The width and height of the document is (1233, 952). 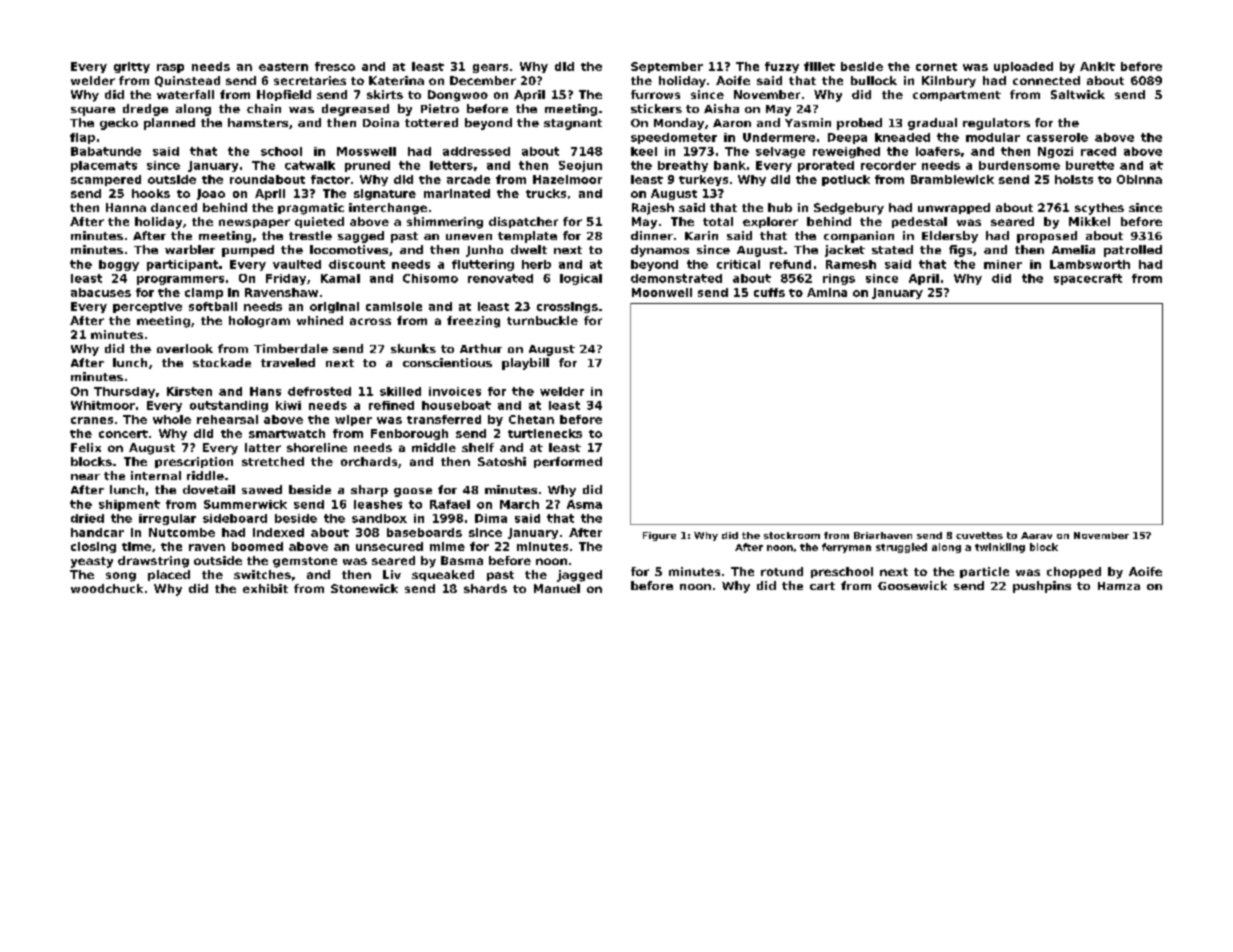 I want to click on performed, so click(x=568, y=462).
